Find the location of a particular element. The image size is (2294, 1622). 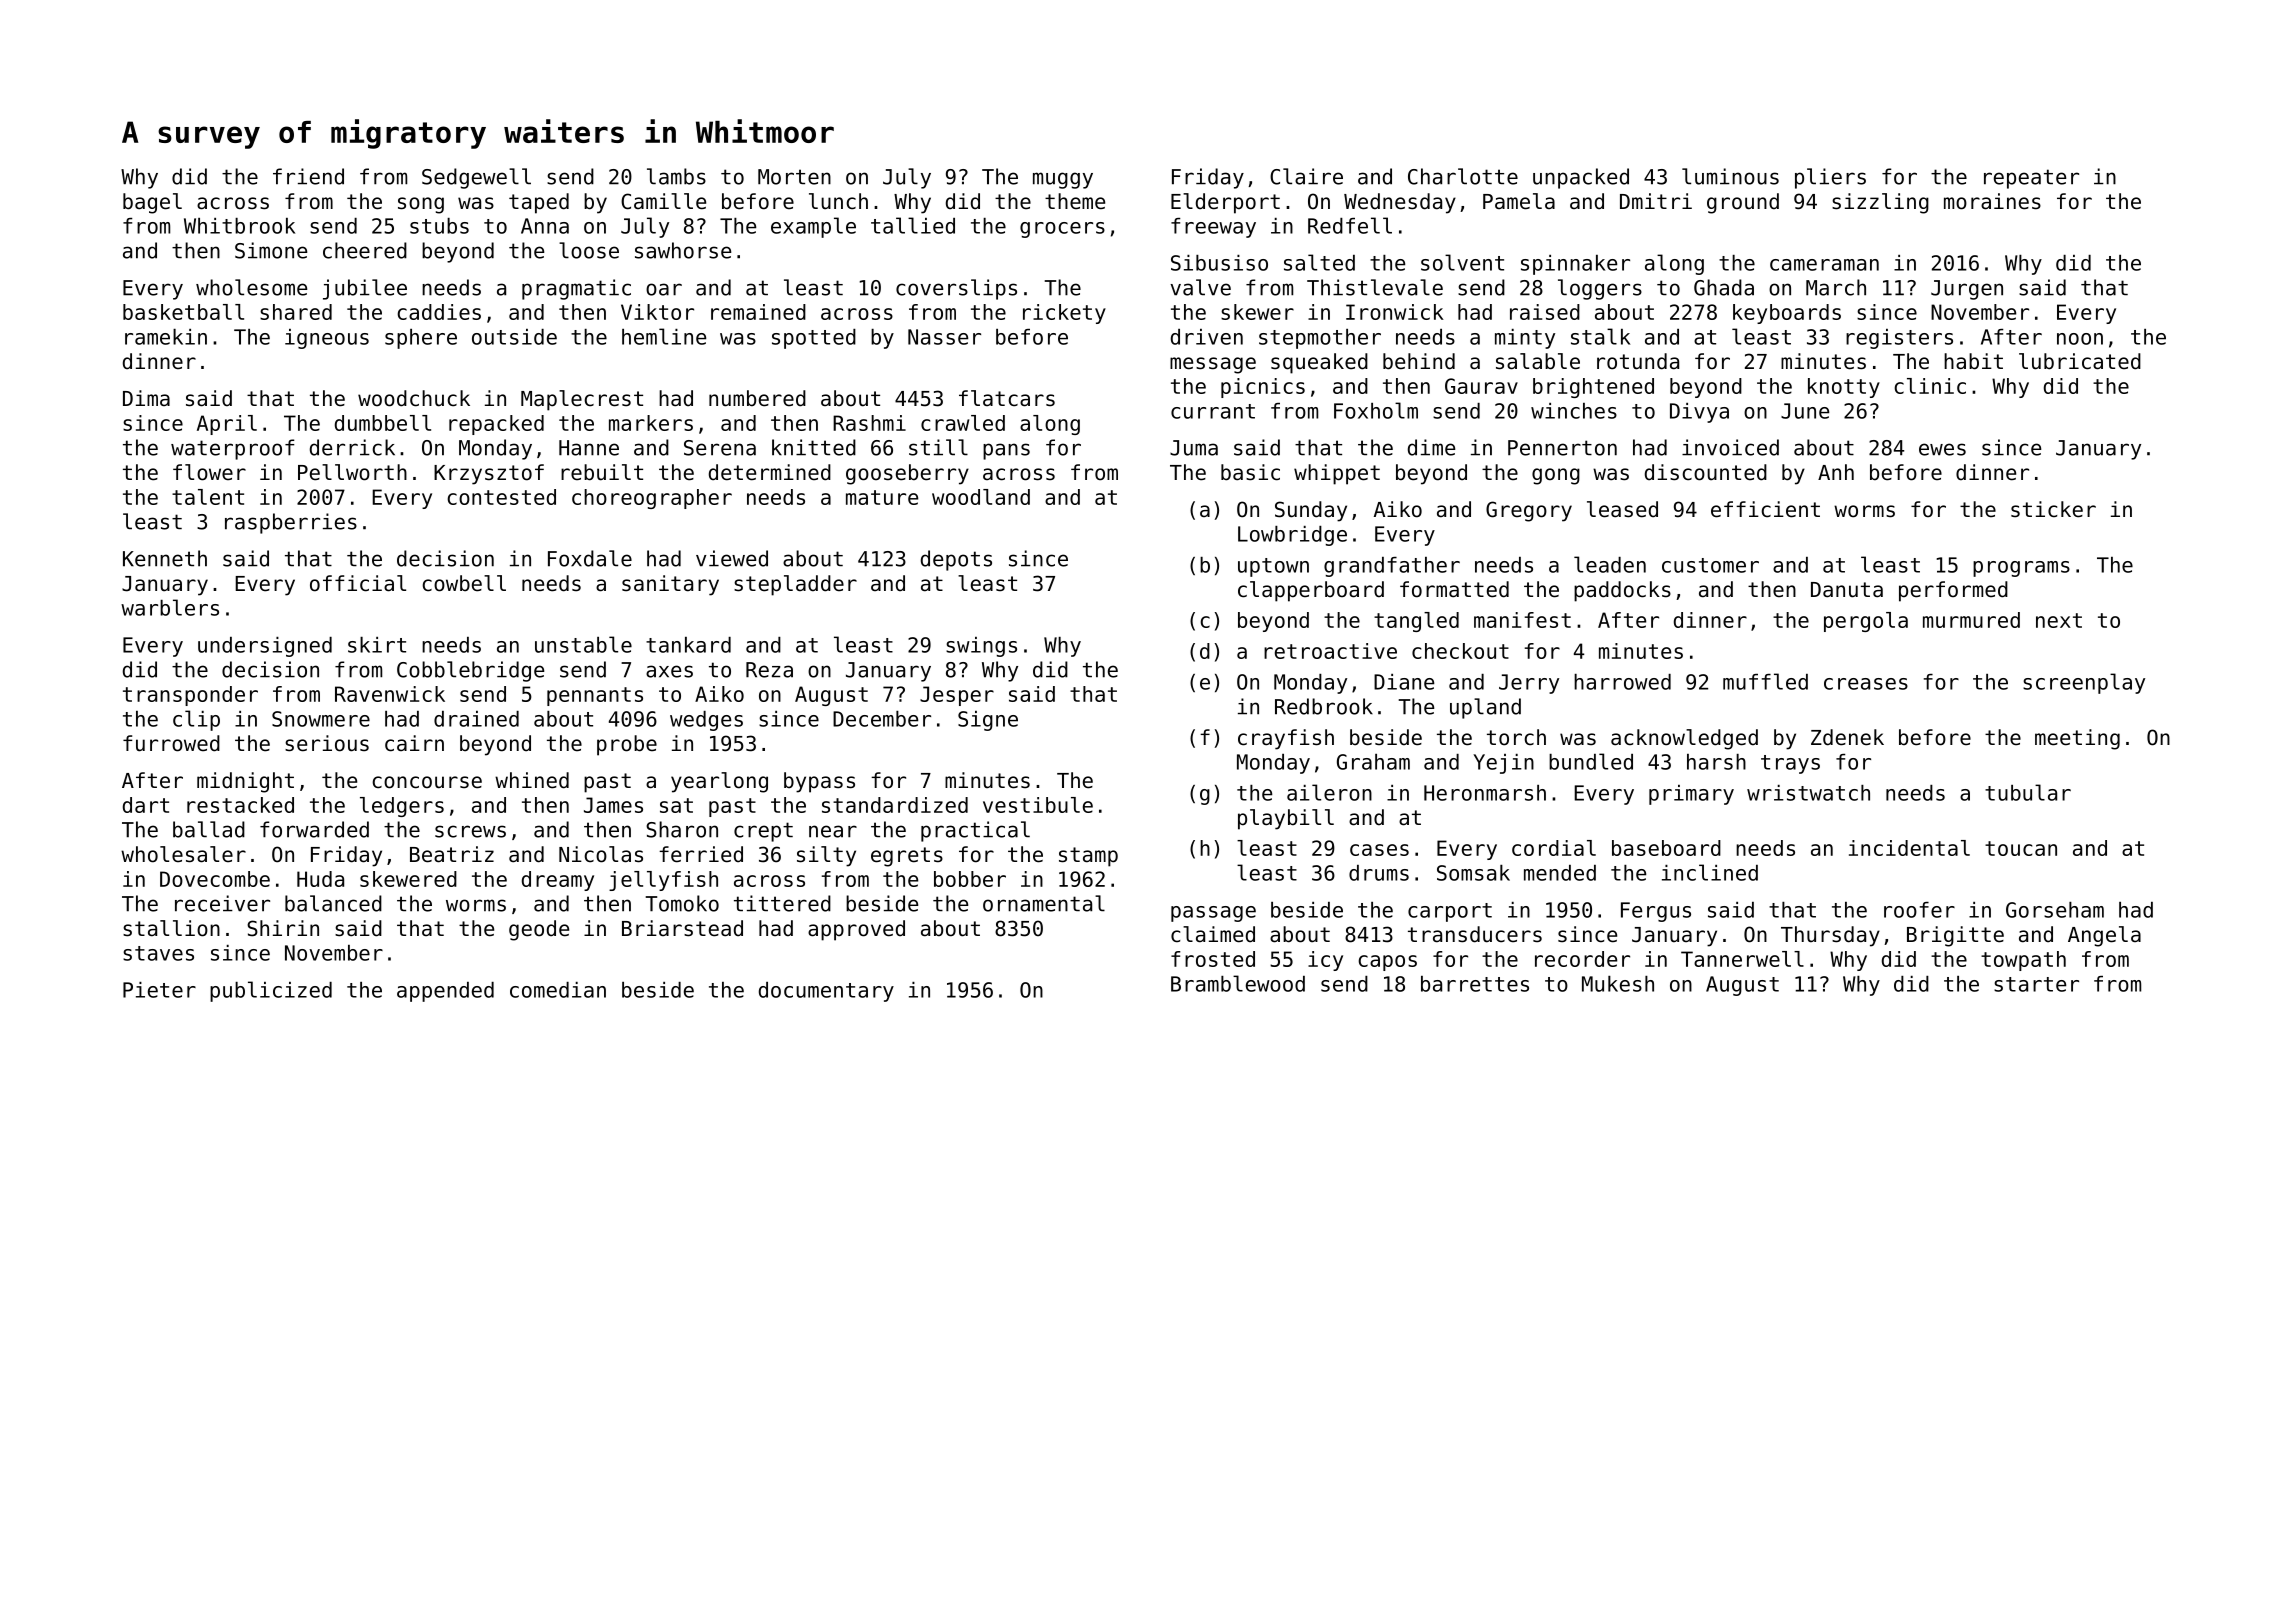

muggy is located at coordinates (1063, 180).
